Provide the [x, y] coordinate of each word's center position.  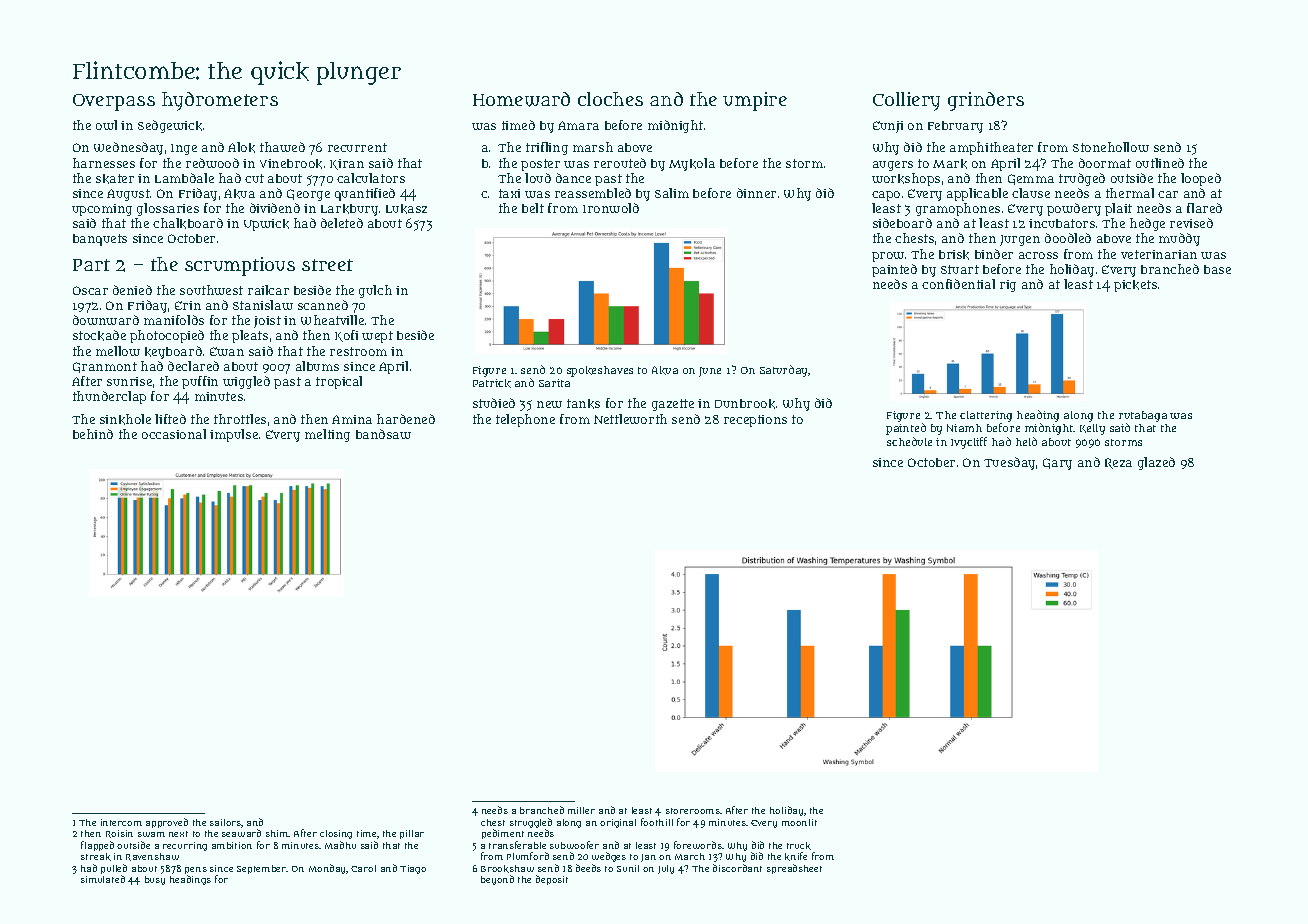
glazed [1156, 463]
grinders [986, 101]
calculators [371, 178]
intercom [121, 822]
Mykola [692, 164]
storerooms [693, 811]
